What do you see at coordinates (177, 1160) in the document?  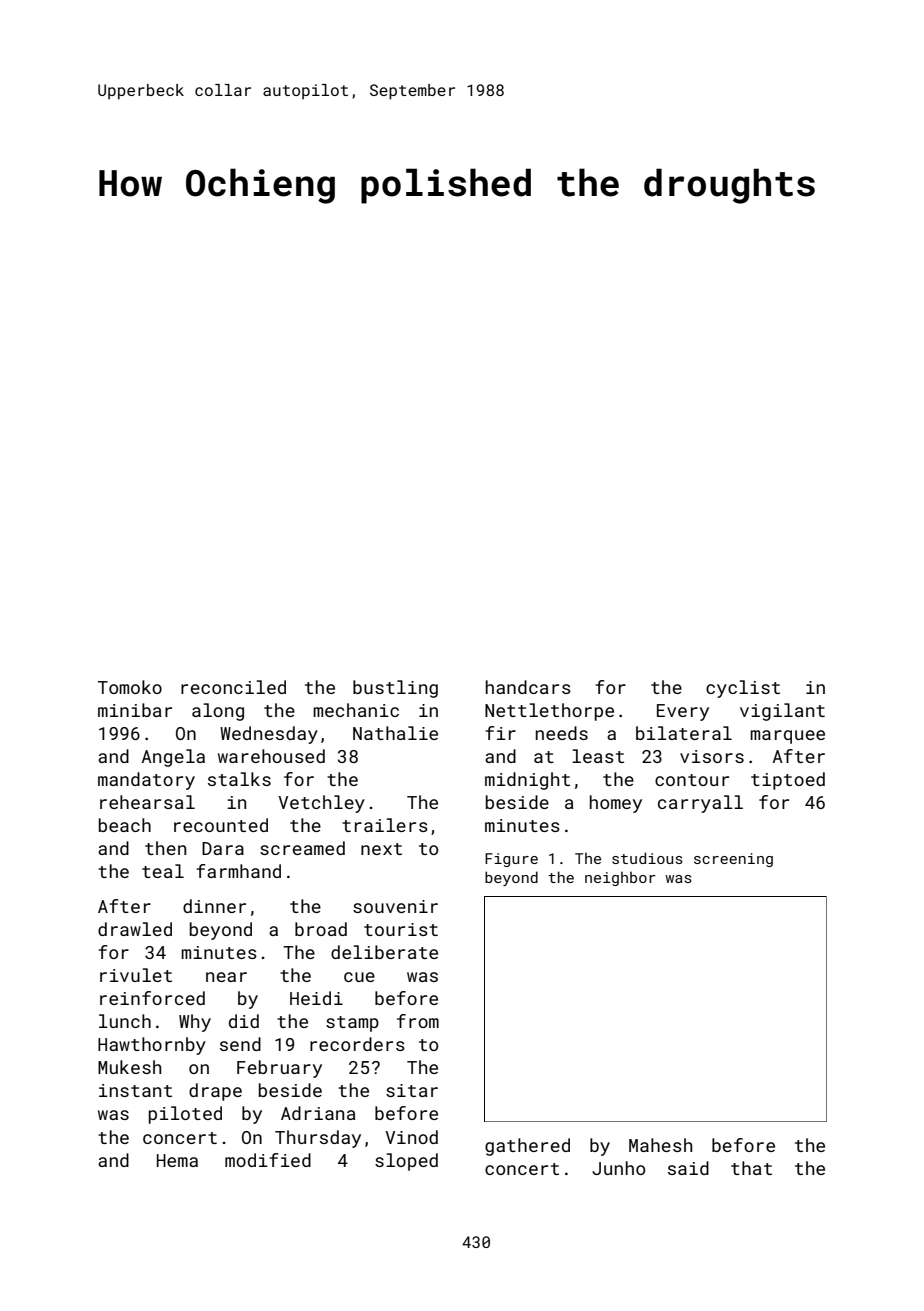 I see `Hema` at bounding box center [177, 1160].
